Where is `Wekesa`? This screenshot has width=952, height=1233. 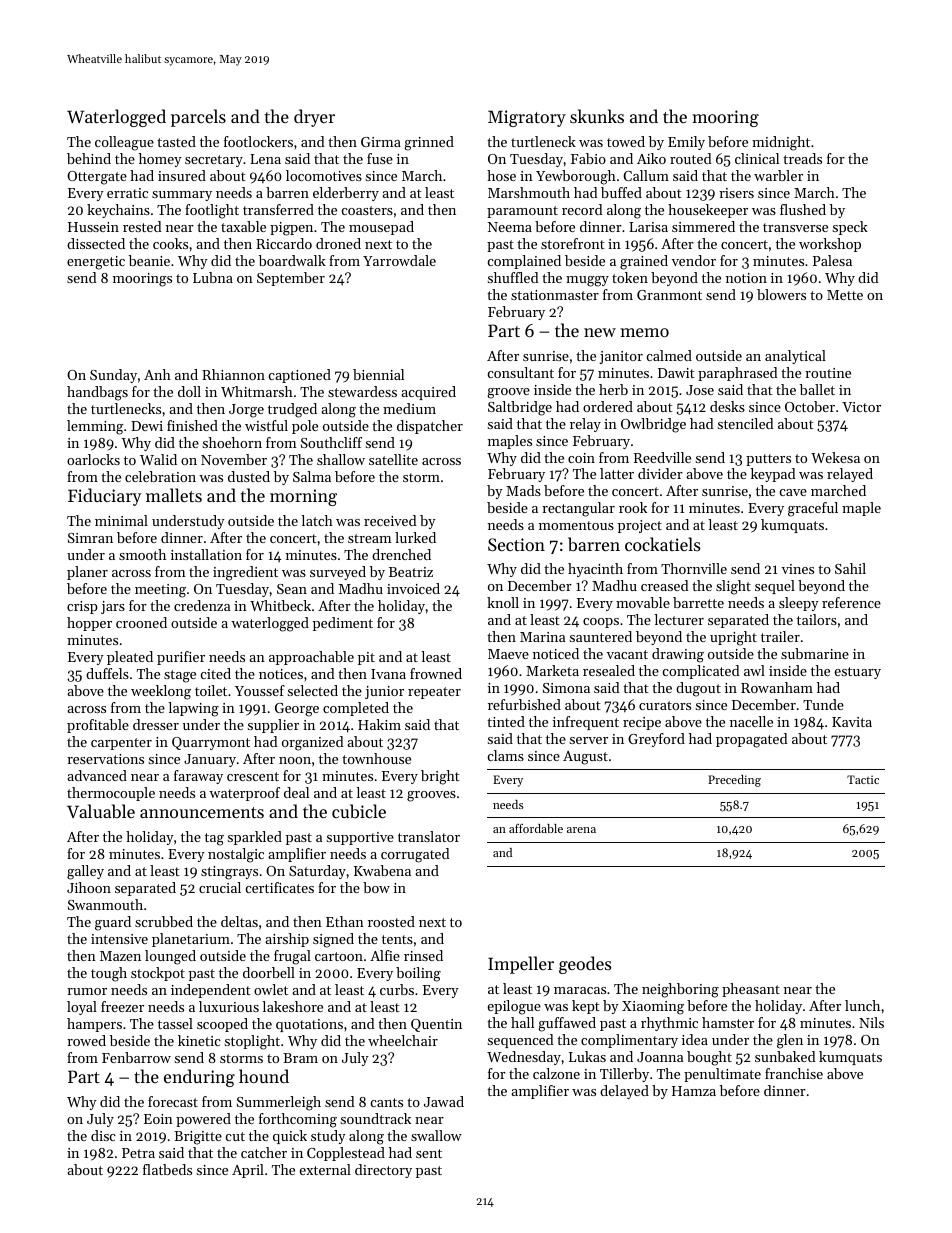
Wekesa is located at coordinates (835, 457).
